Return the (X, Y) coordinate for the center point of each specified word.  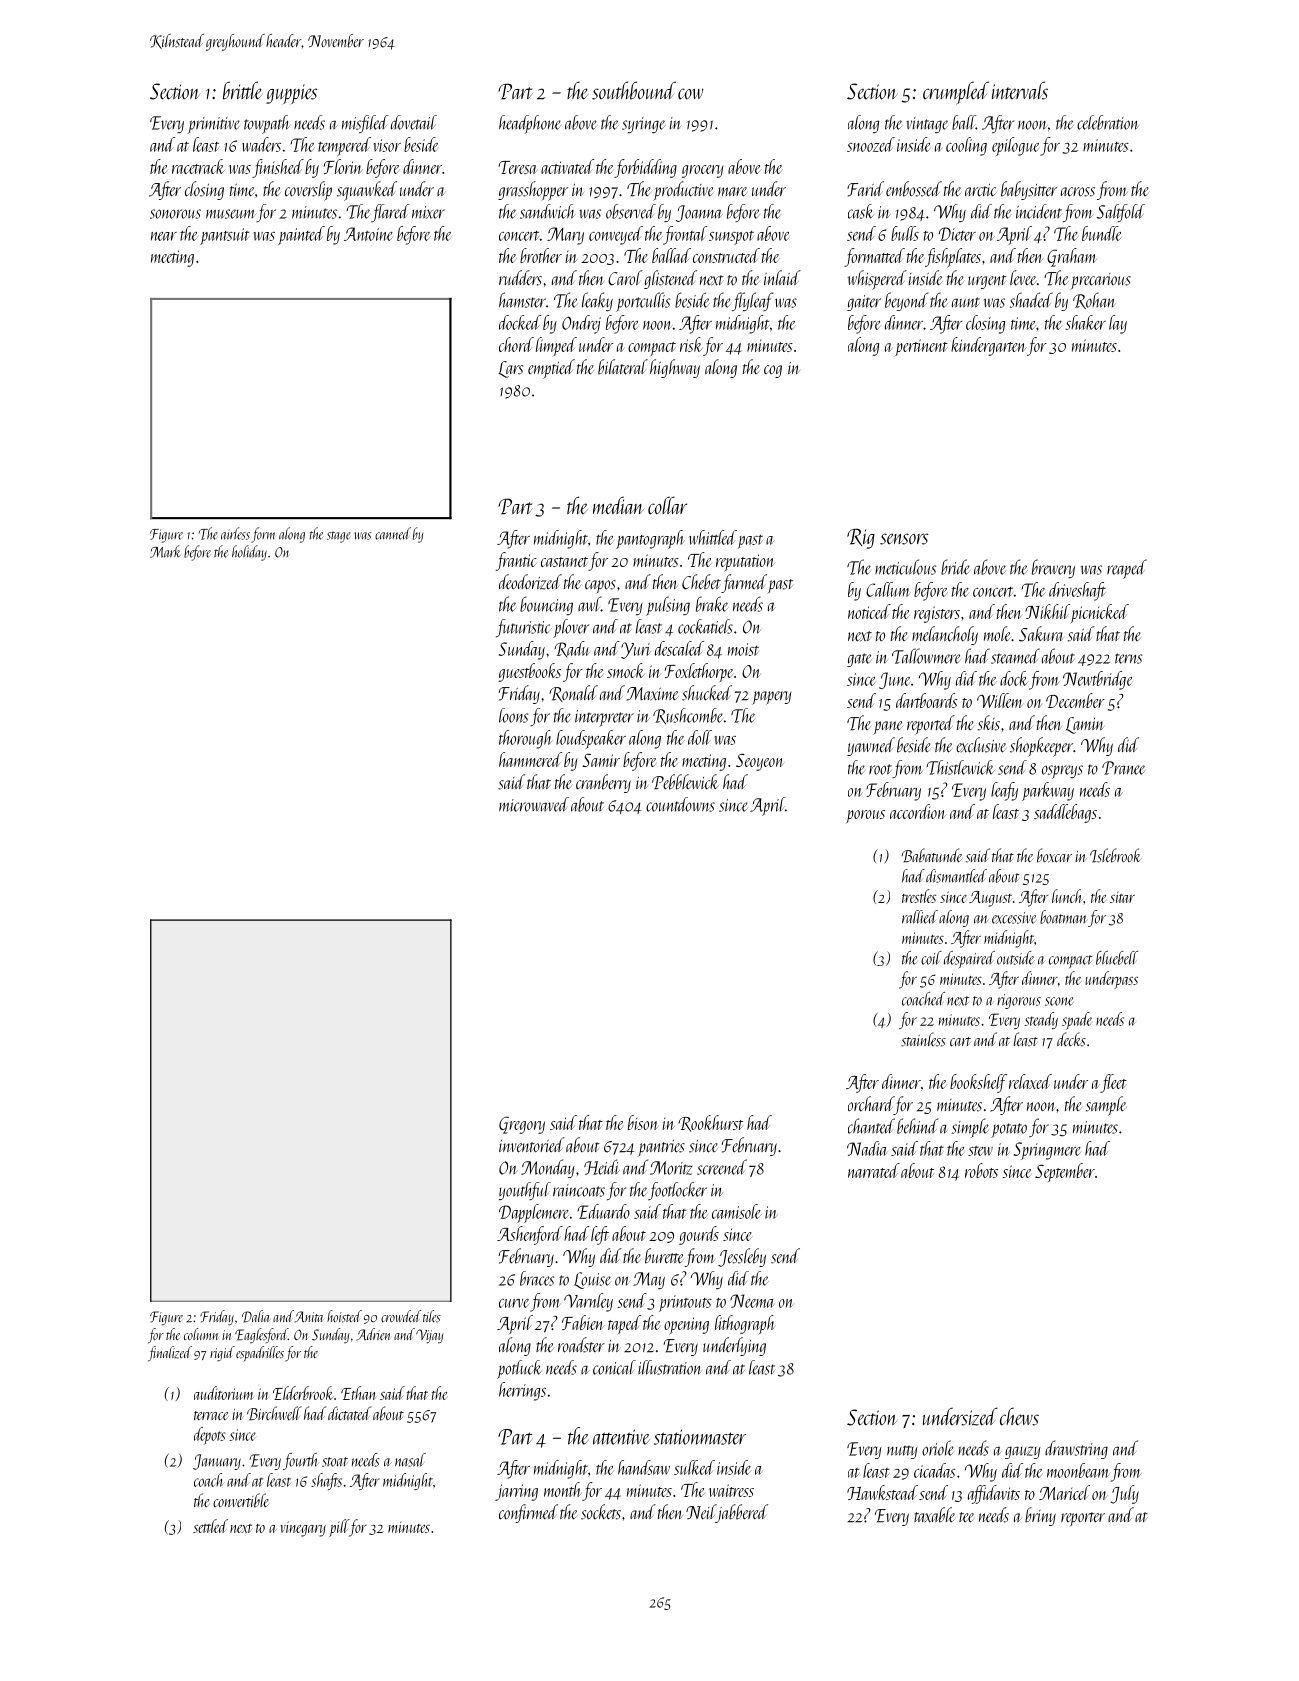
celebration (1108, 122)
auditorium (224, 1393)
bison (643, 1122)
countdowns (680, 804)
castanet (564, 562)
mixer (428, 212)
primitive (213, 125)
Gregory (522, 1125)
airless (235, 533)
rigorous (1019, 1001)
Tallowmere (926, 656)
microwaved (534, 804)
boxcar (1054, 855)
